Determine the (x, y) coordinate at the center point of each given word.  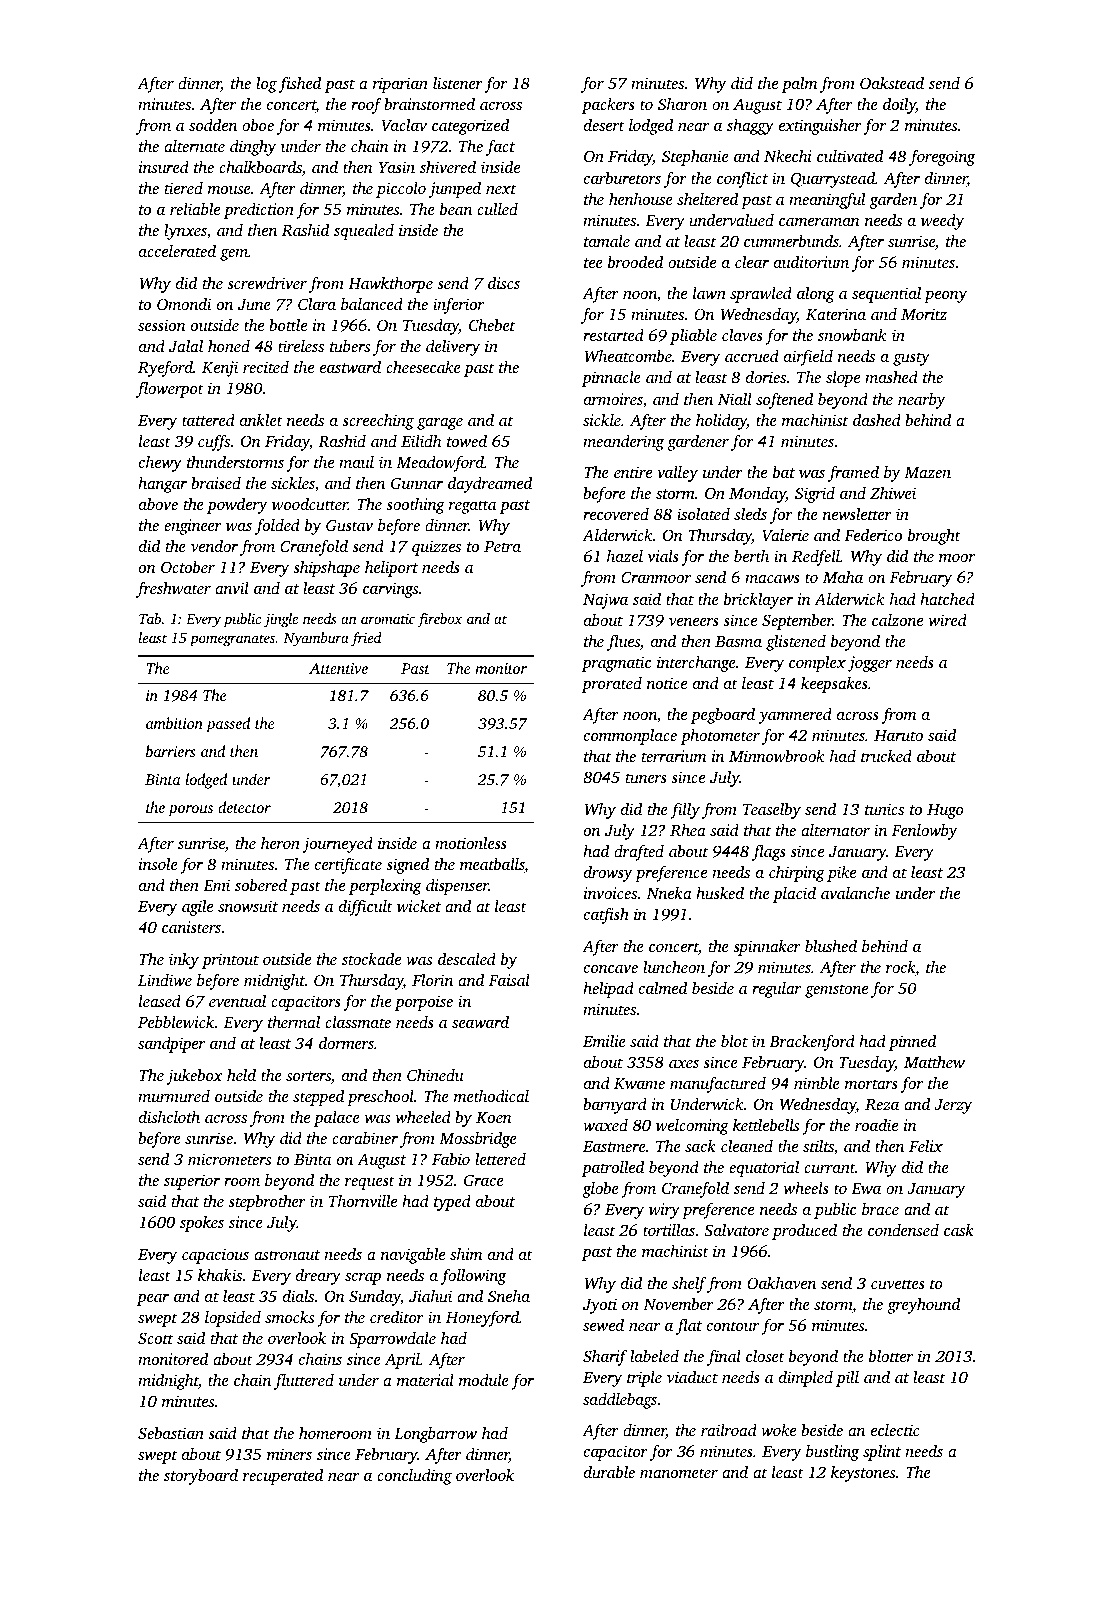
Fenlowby (925, 832)
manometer (679, 1473)
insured (164, 167)
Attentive (338, 668)
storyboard (201, 1477)
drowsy (608, 874)
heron (280, 843)
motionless (471, 843)
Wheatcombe (628, 356)
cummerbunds (791, 241)
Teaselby (772, 811)
